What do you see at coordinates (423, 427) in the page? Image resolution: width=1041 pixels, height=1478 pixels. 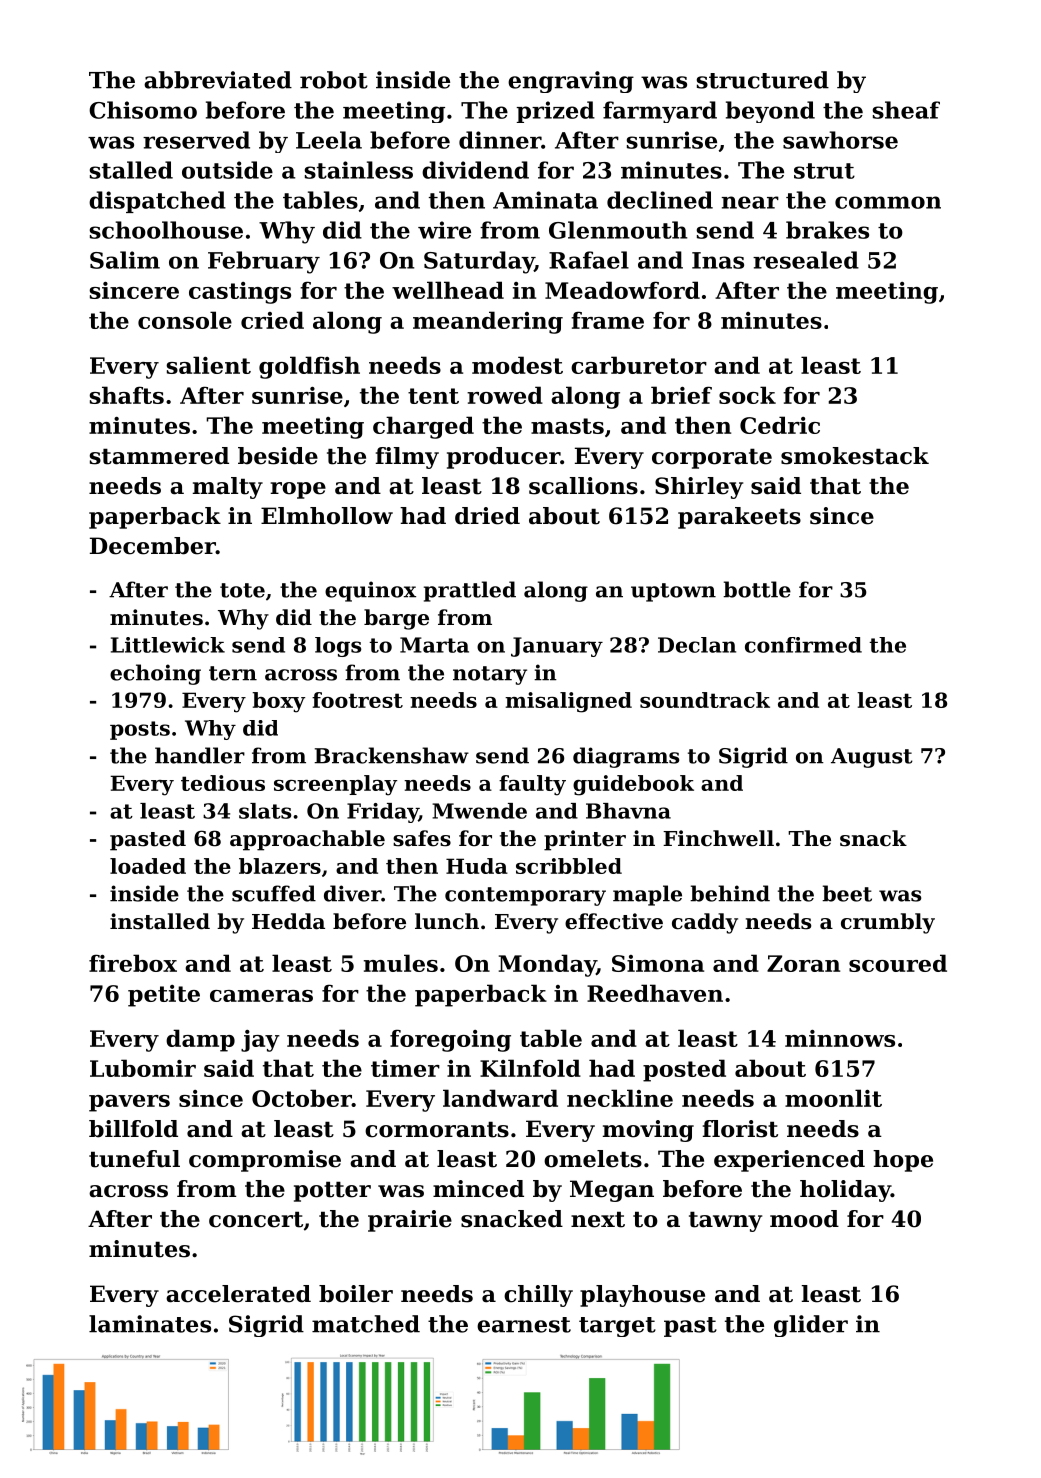 I see `charged` at bounding box center [423, 427].
